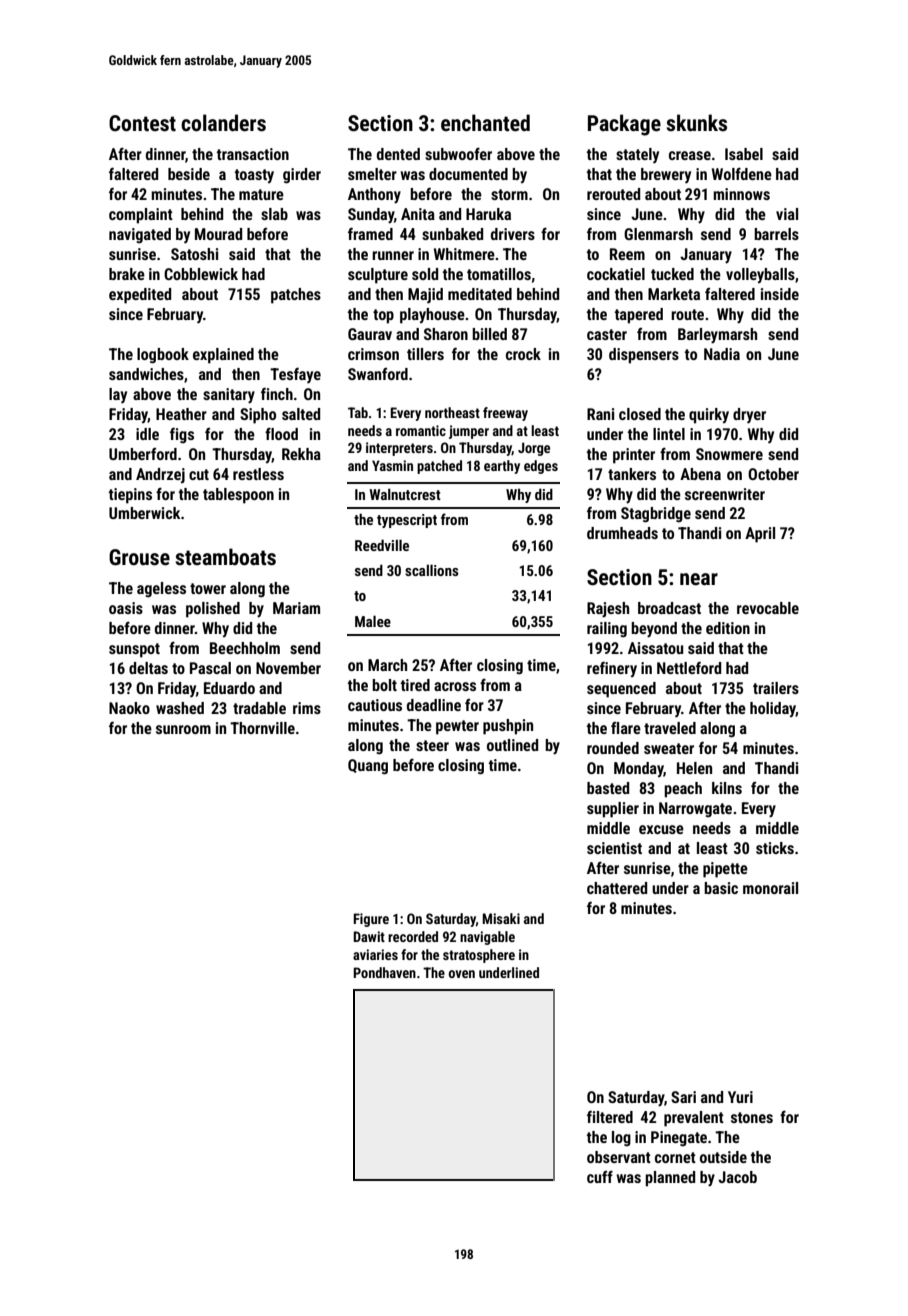 The width and height of the image is (908, 1316). Describe the element at coordinates (666, 175) in the image. I see `brewery` at that location.
